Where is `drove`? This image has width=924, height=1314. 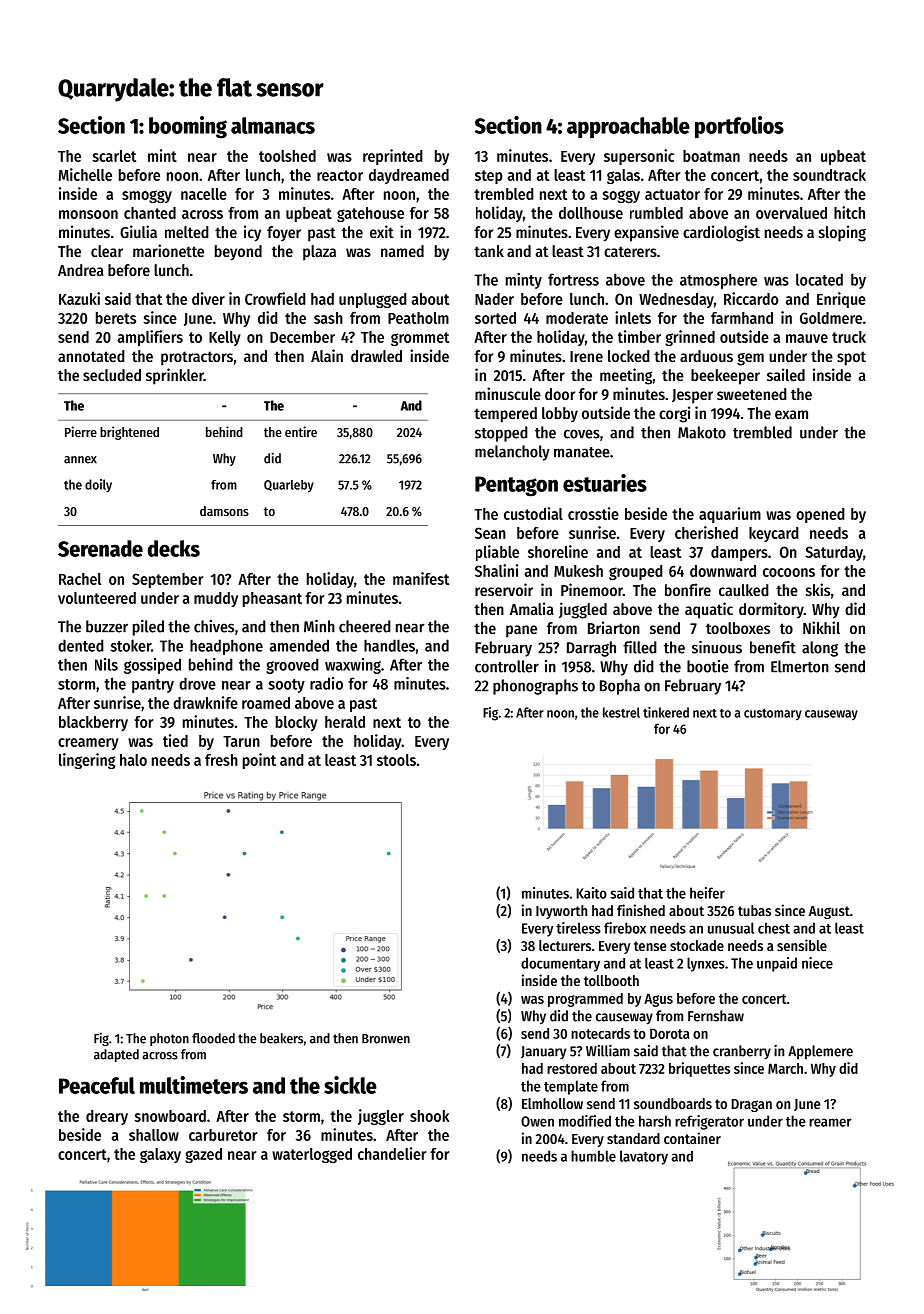
drove is located at coordinates (197, 683).
